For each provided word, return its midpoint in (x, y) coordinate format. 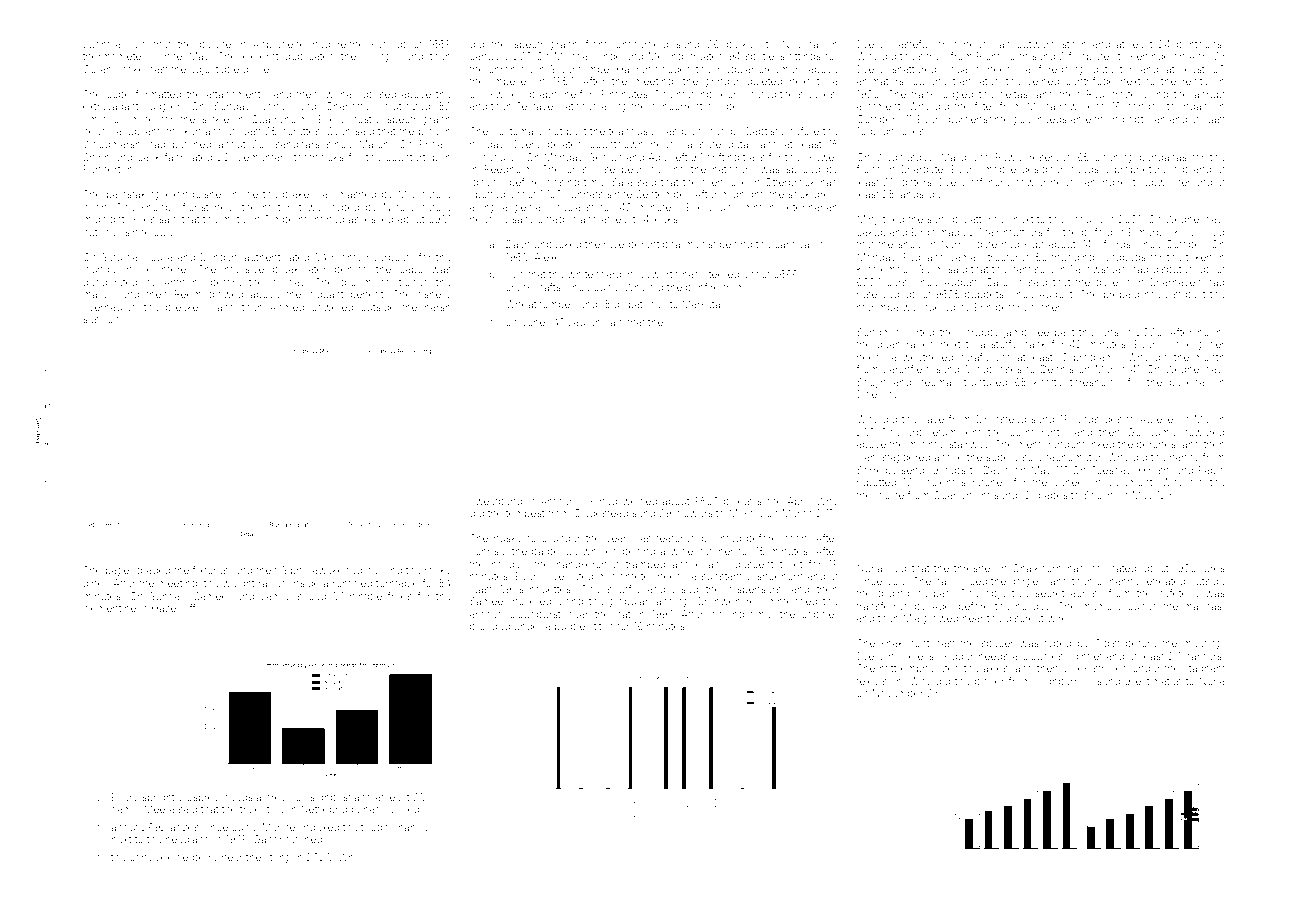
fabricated (188, 157)
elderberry (193, 858)
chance (410, 827)
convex (147, 858)
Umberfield (641, 44)
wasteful (910, 44)
